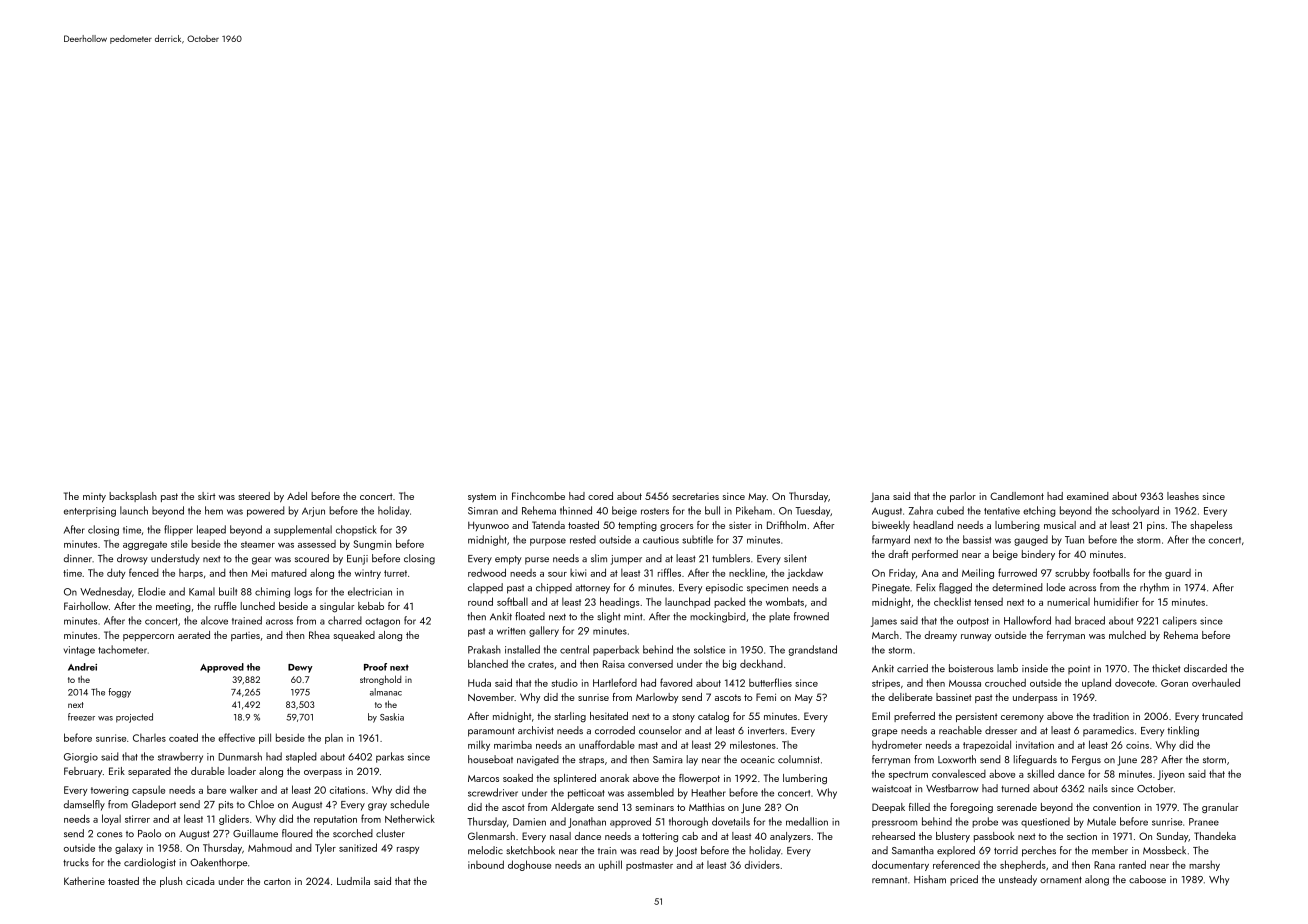  What do you see at coordinates (1038, 555) in the page?
I see `bindery` at bounding box center [1038, 555].
